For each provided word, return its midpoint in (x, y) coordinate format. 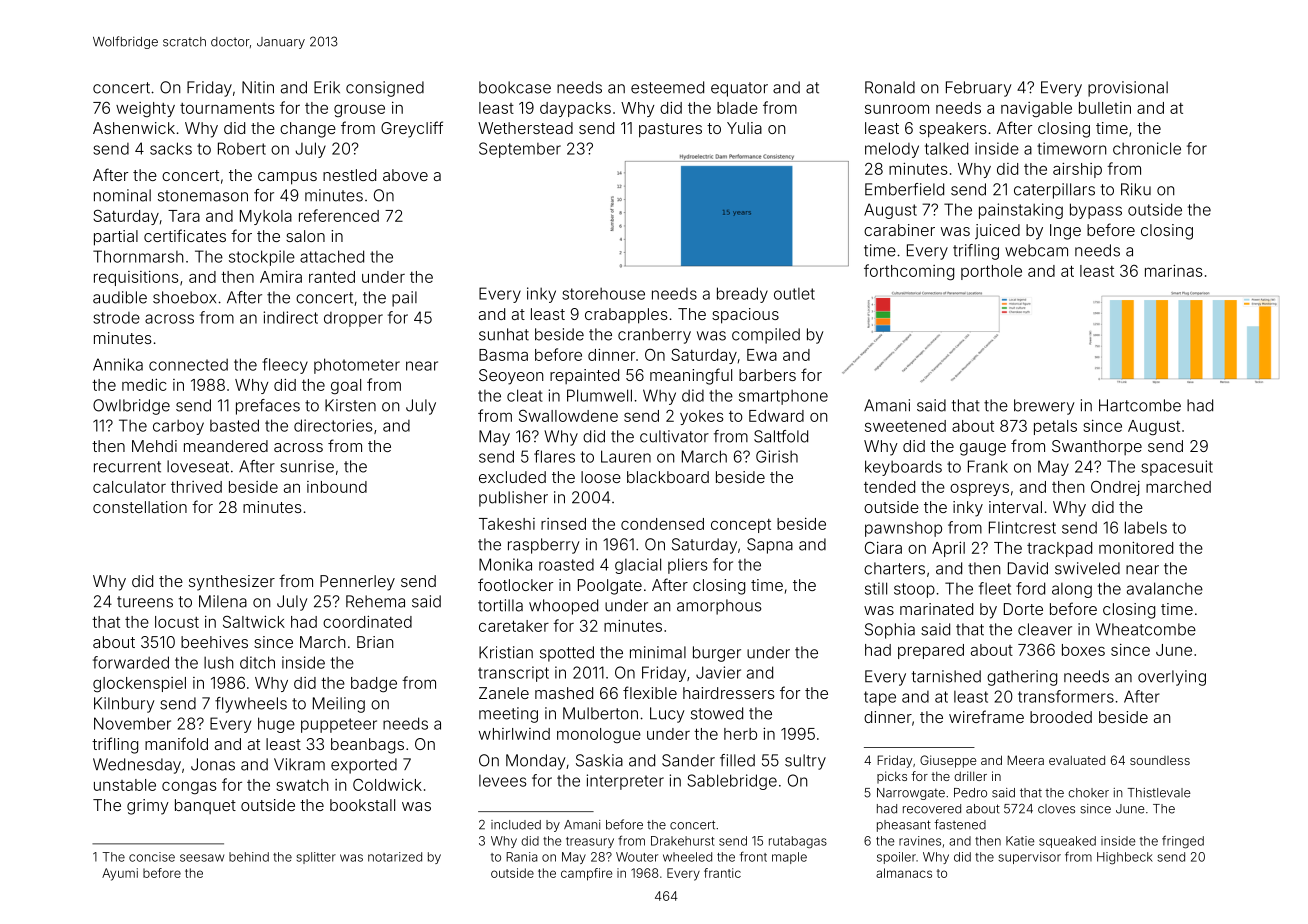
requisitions (136, 278)
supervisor (1029, 858)
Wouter (637, 857)
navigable (1036, 109)
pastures (670, 130)
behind (249, 857)
